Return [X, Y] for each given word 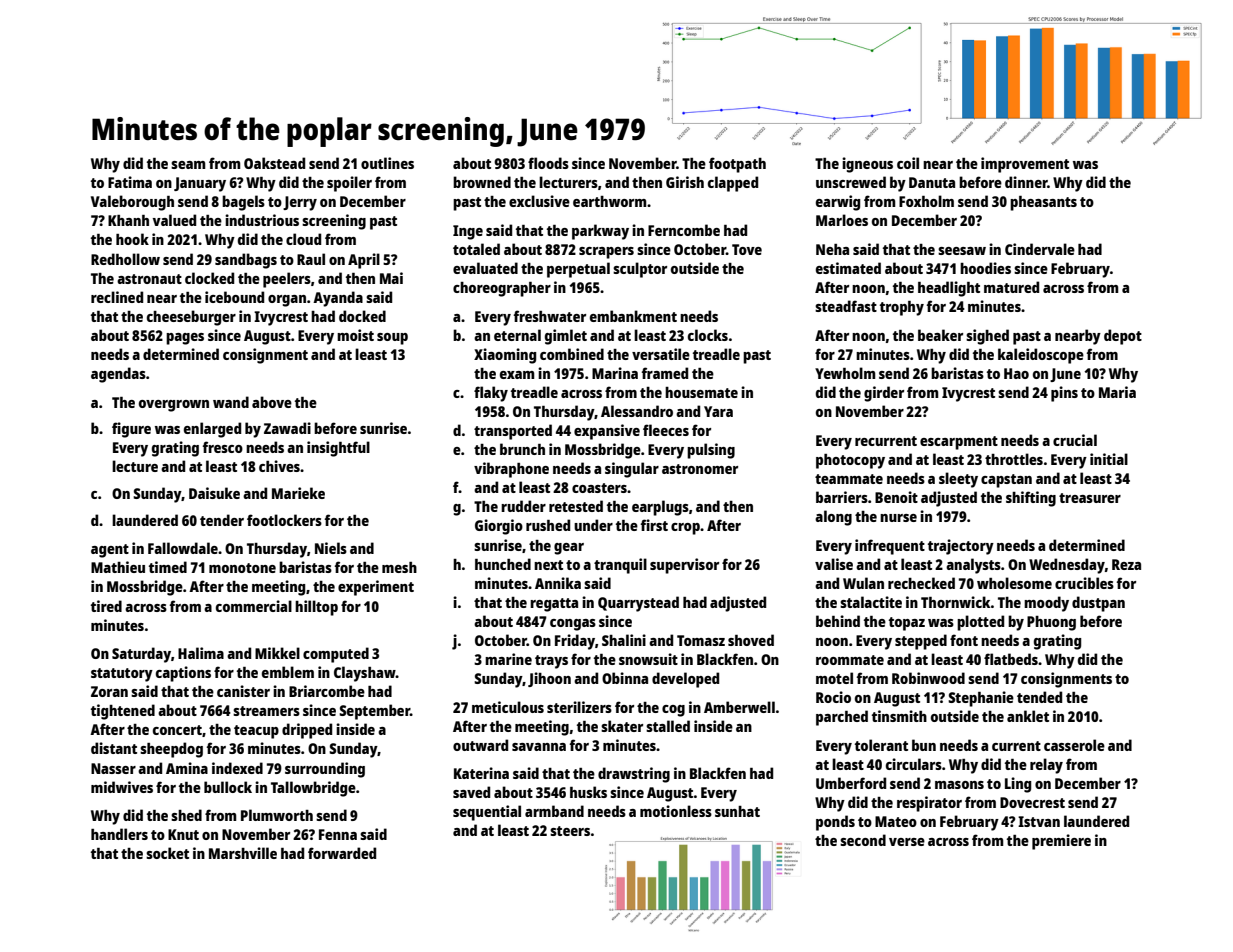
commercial [254, 606]
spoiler [349, 184]
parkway [600, 232]
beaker [940, 335]
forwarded [342, 853]
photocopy [850, 461]
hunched [503, 564]
